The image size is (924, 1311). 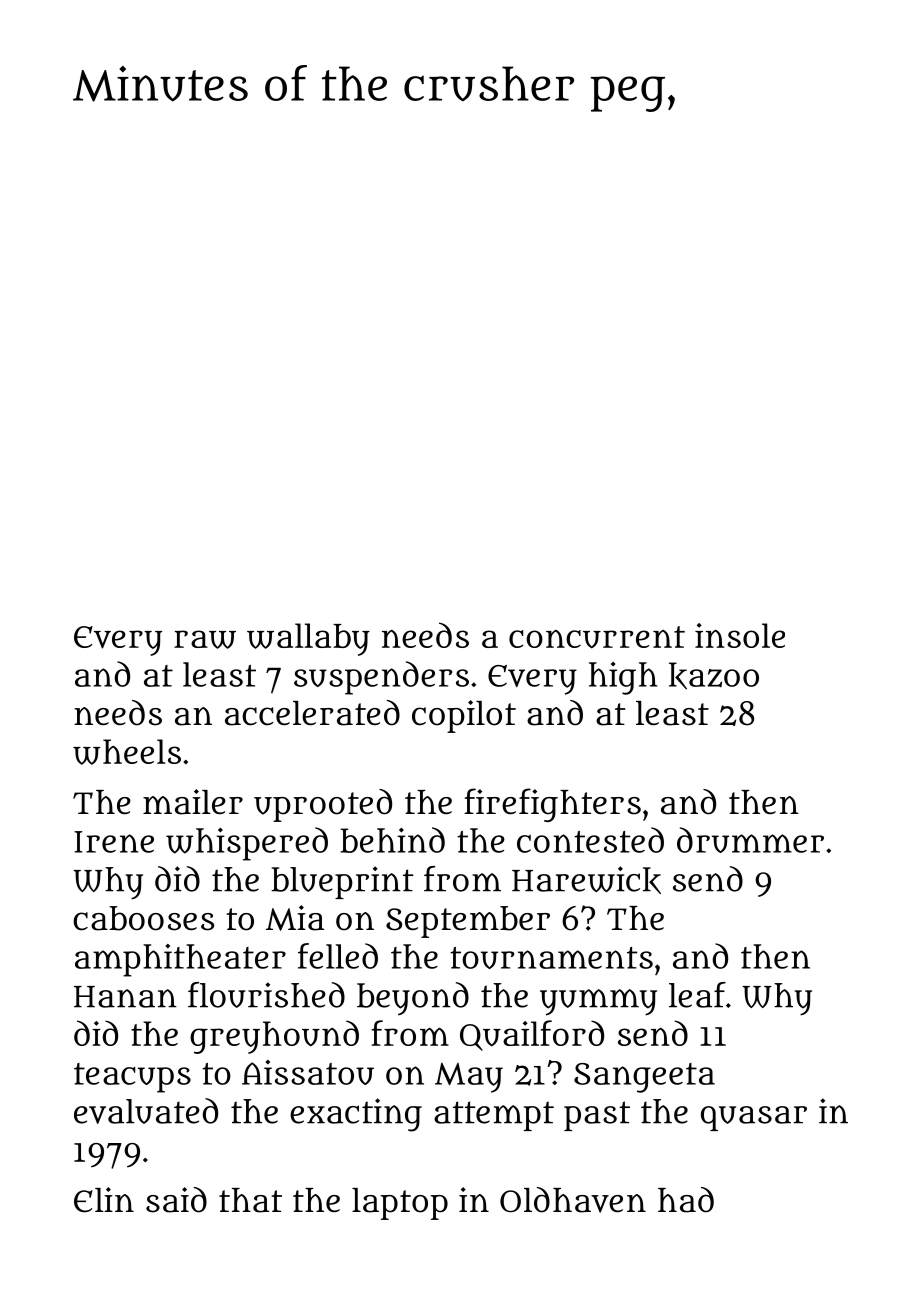 I want to click on behind, so click(x=392, y=840).
